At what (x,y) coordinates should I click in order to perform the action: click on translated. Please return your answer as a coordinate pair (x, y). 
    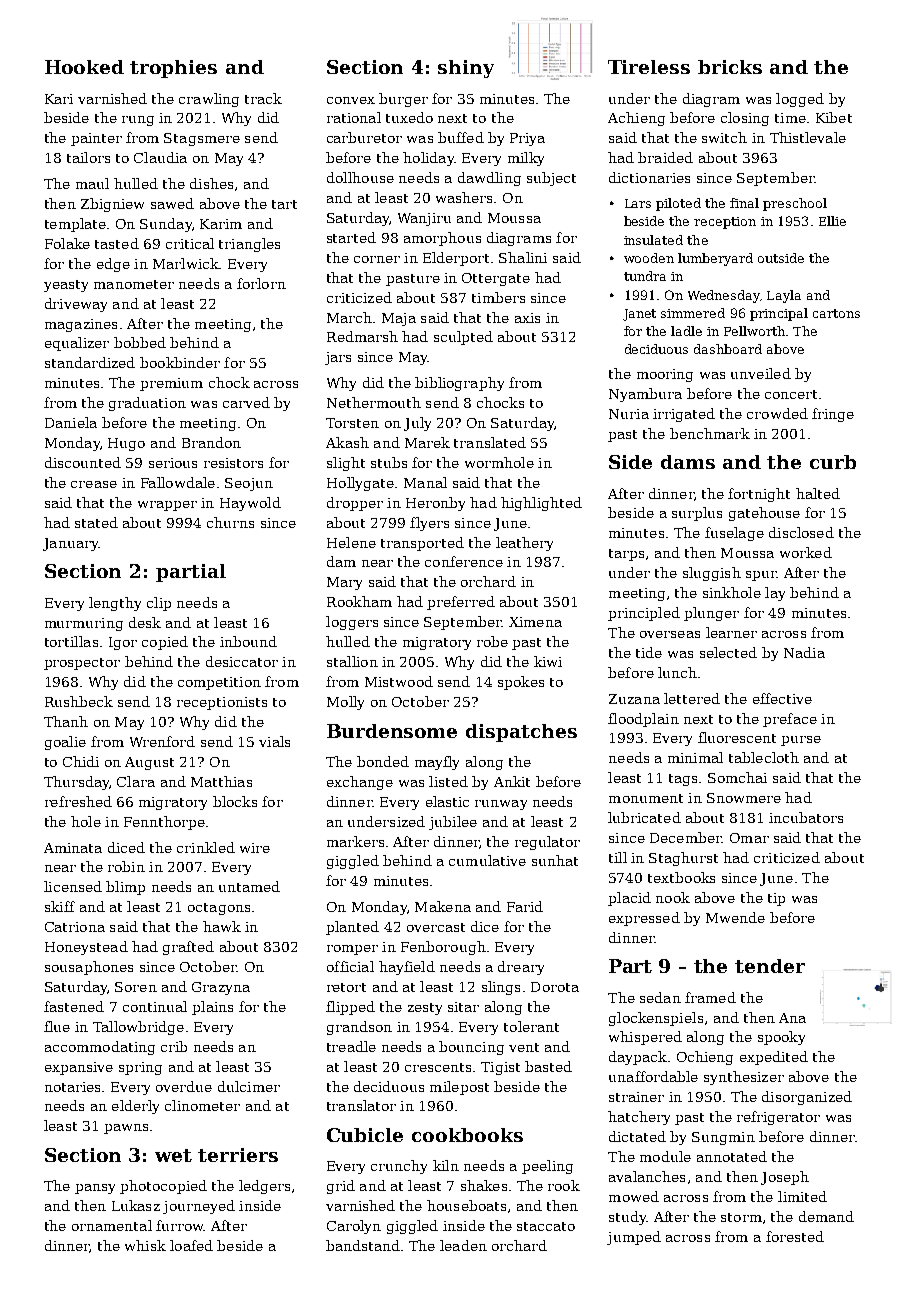
    Looking at the image, I should click on (490, 442).
